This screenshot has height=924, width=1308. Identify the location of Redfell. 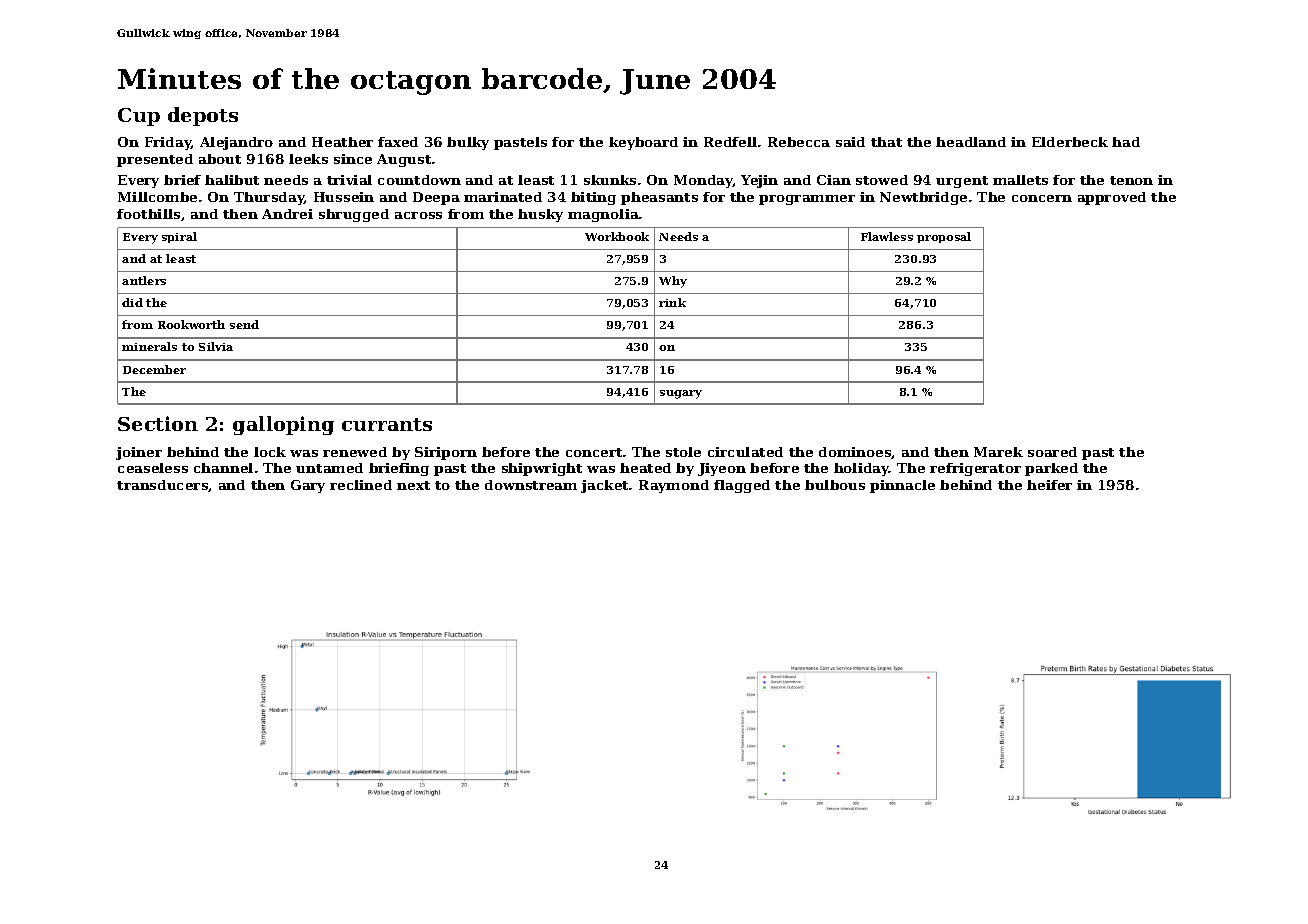
(730, 142).
